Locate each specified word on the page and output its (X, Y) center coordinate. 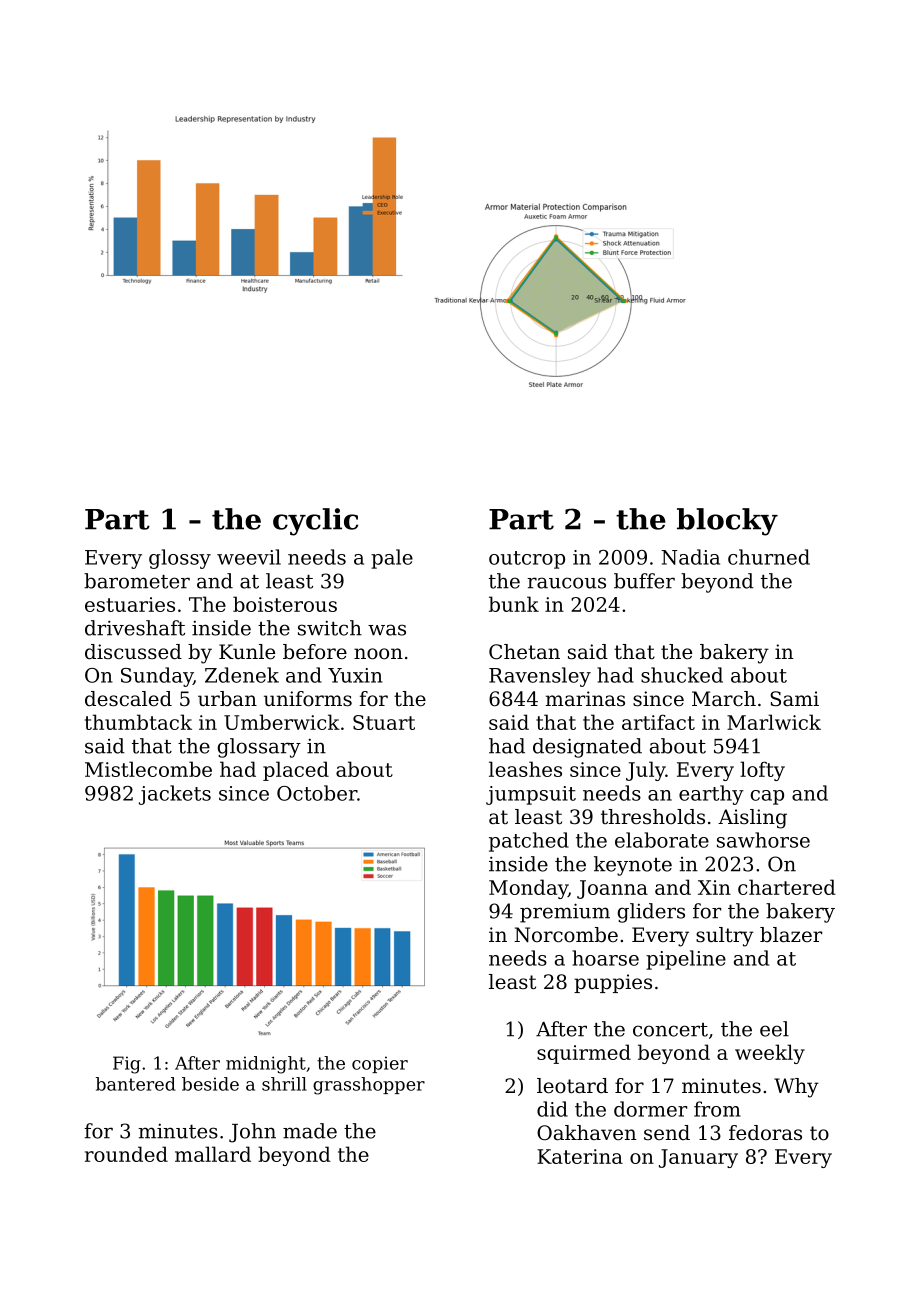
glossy (180, 559)
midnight (266, 1065)
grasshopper (369, 1086)
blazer (791, 935)
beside (210, 1084)
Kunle (247, 652)
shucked (682, 675)
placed (296, 771)
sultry (725, 937)
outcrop (527, 560)
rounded (126, 1154)
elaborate (662, 840)
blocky (727, 522)
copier (380, 1064)
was (387, 630)
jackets (175, 795)
